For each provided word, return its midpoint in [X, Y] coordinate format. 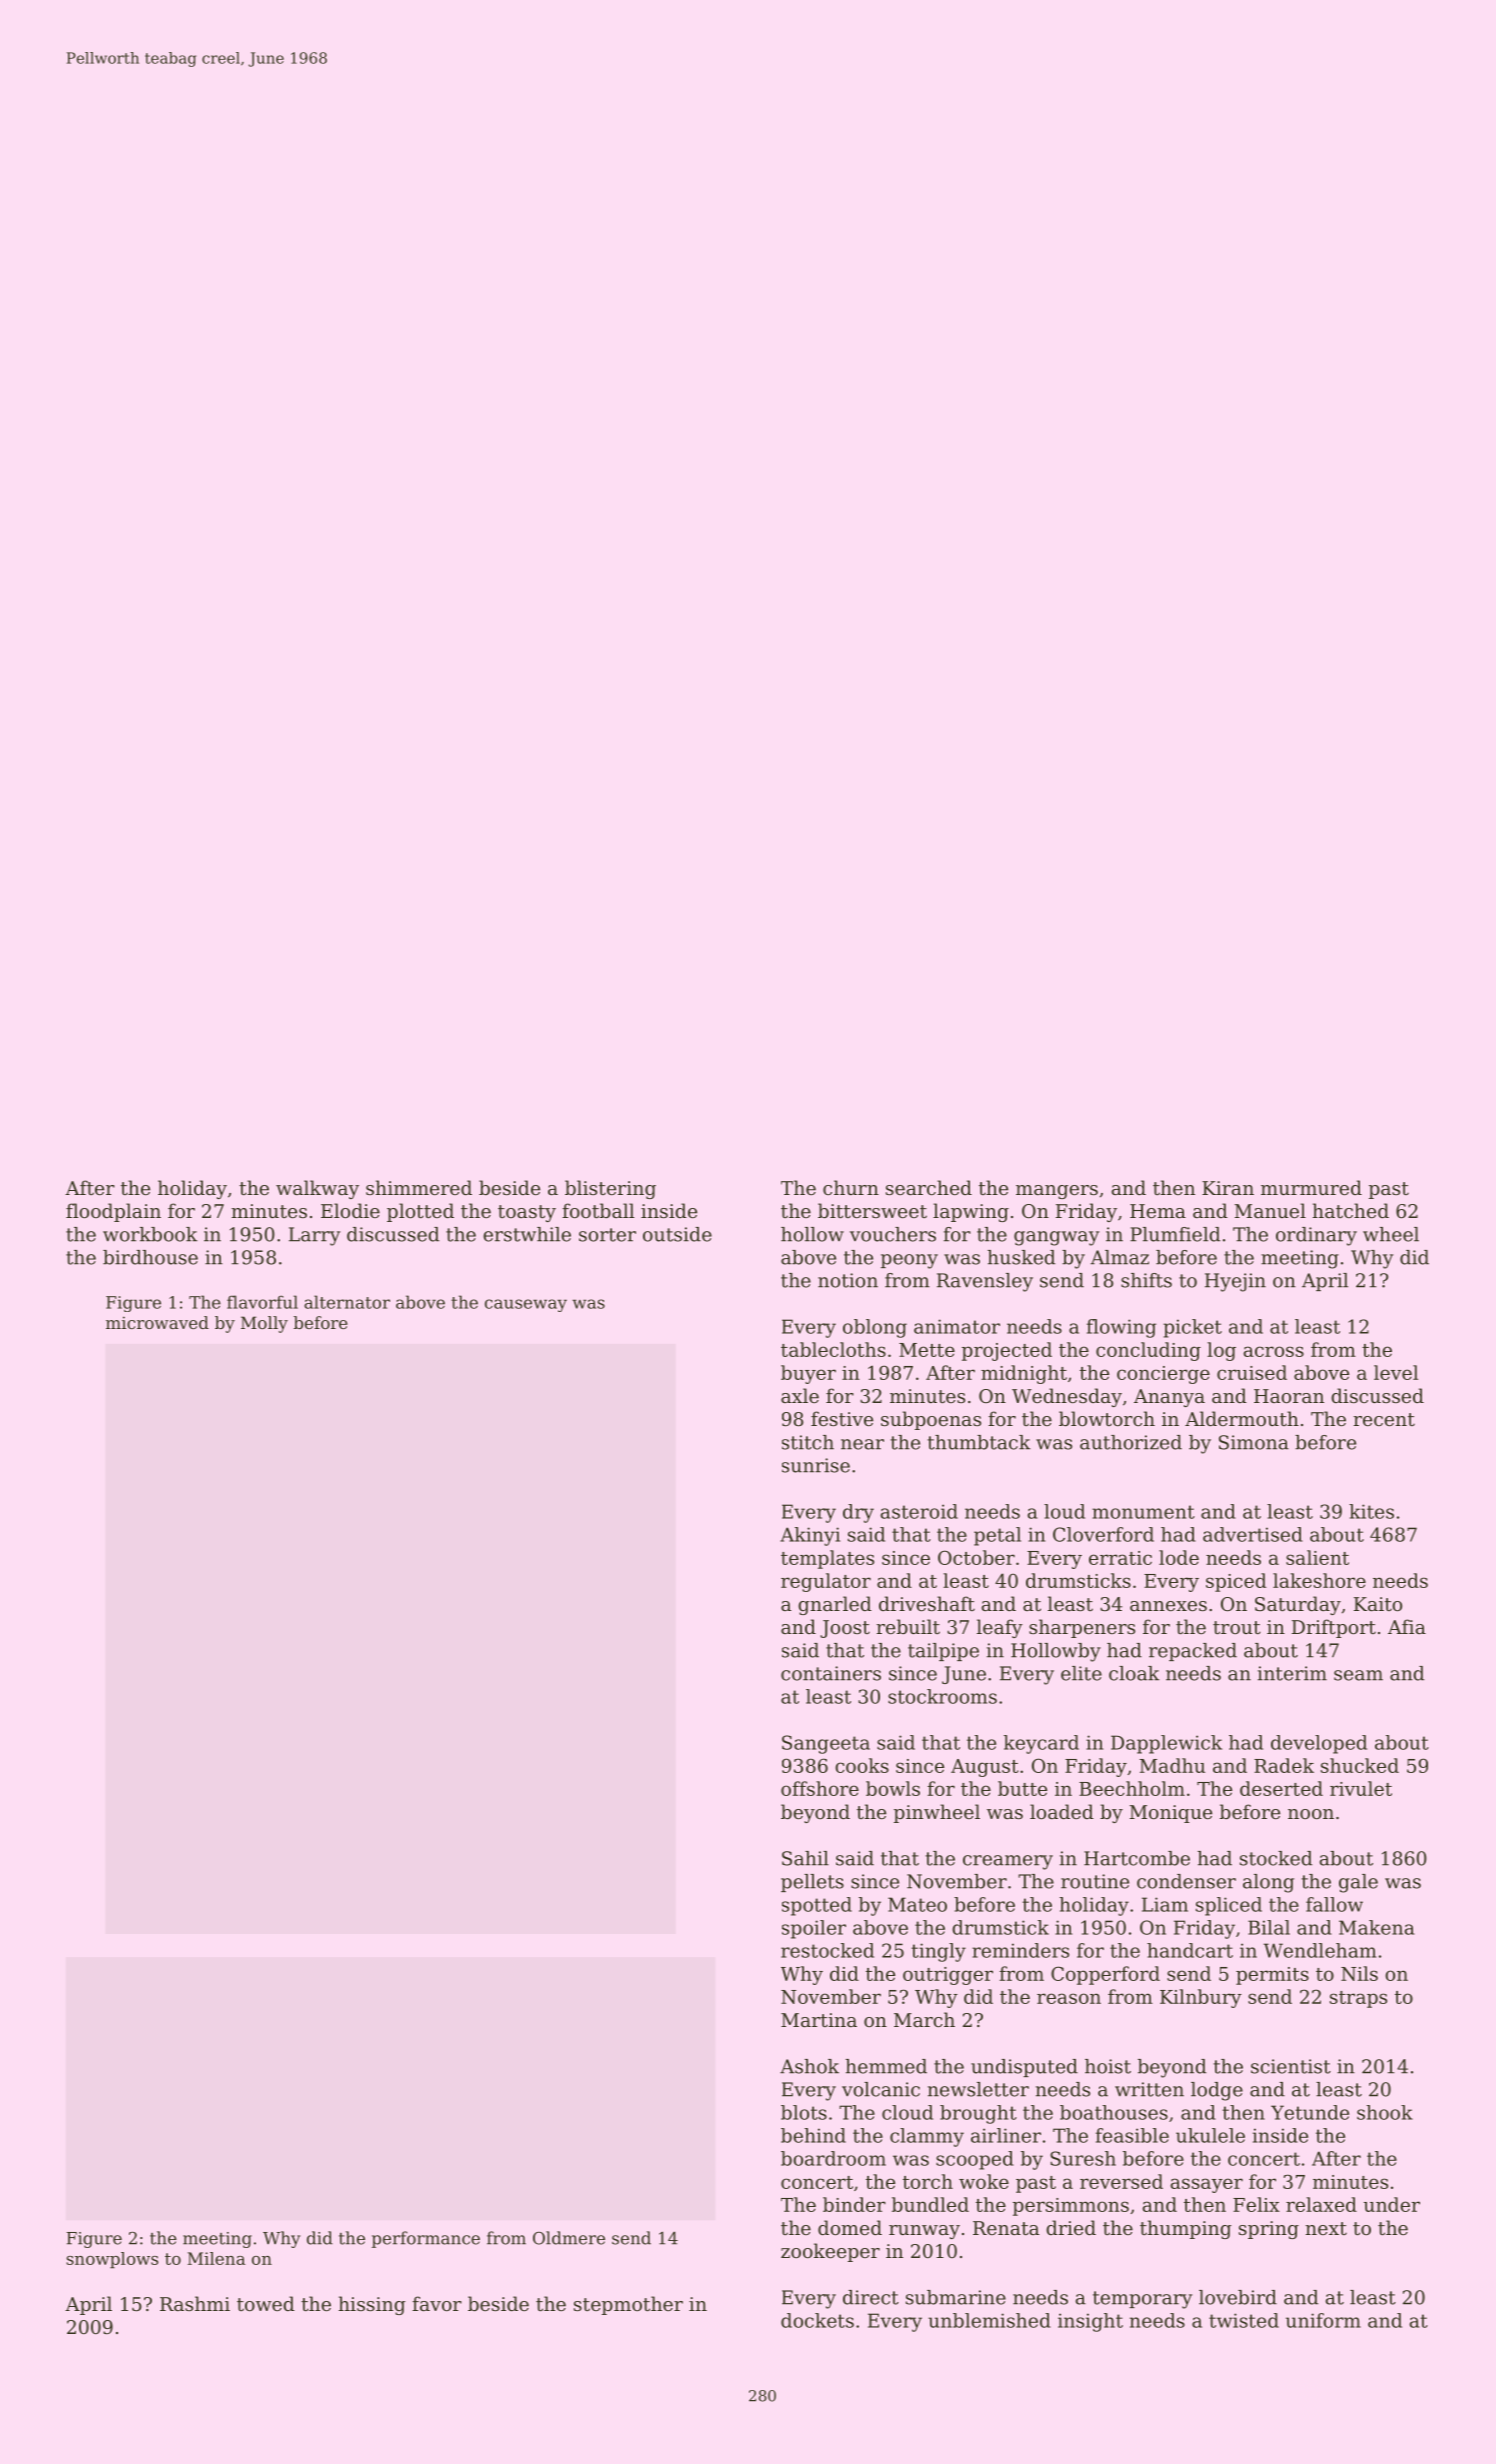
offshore [820, 1788]
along [1268, 1883]
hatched [1351, 1210]
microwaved [157, 1322]
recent [1384, 1419]
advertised [1253, 1534]
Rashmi [195, 2303]
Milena [216, 2258]
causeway [526, 1305]
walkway [317, 1189]
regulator [826, 1582]
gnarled [835, 1605]
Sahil [805, 1858]
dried [1071, 2227]
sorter [607, 1235]
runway [924, 2232]
